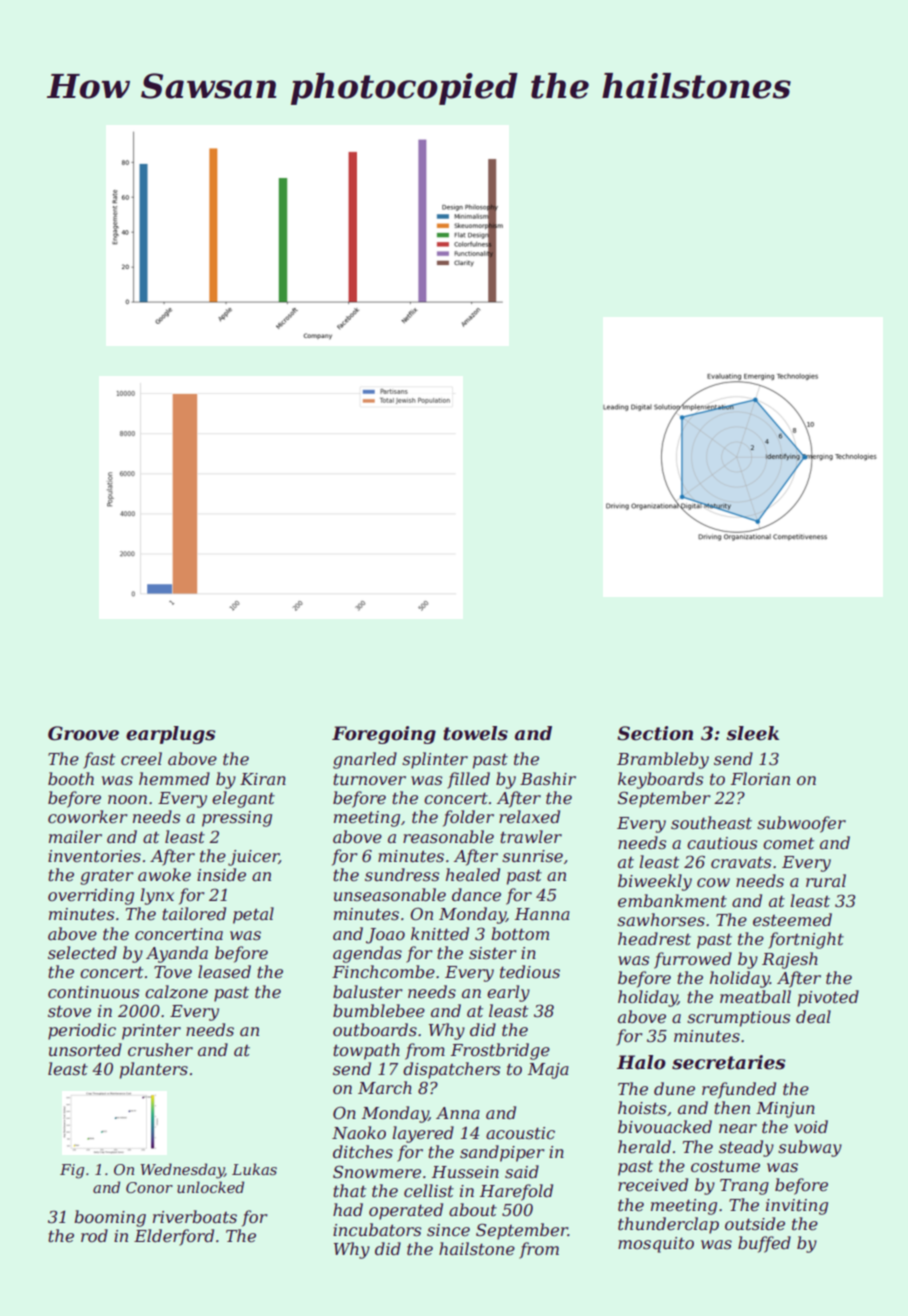  What do you see at coordinates (448, 1230) in the page?
I see `since` at bounding box center [448, 1230].
